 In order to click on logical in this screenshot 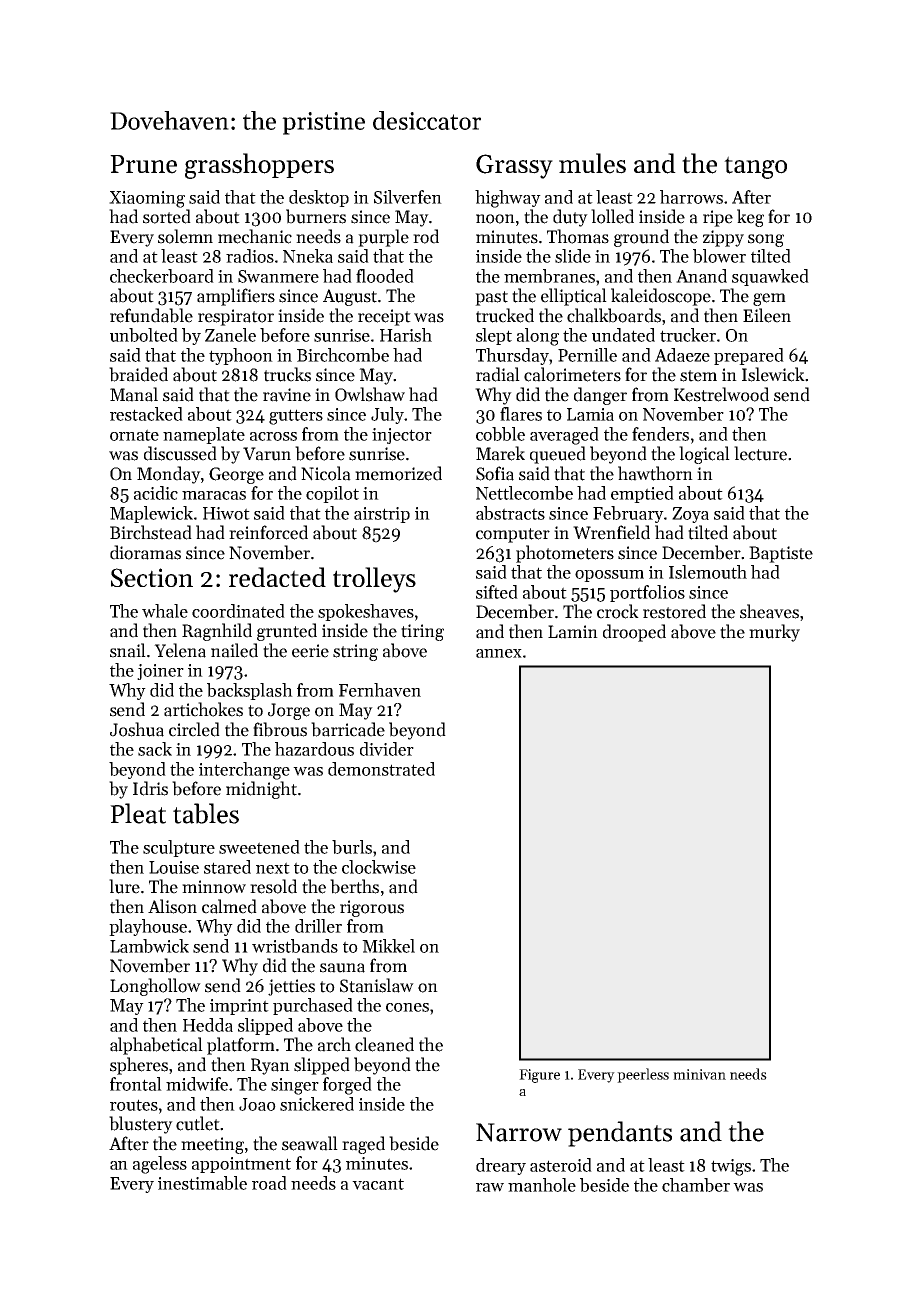, I will do `click(704, 455)`.
